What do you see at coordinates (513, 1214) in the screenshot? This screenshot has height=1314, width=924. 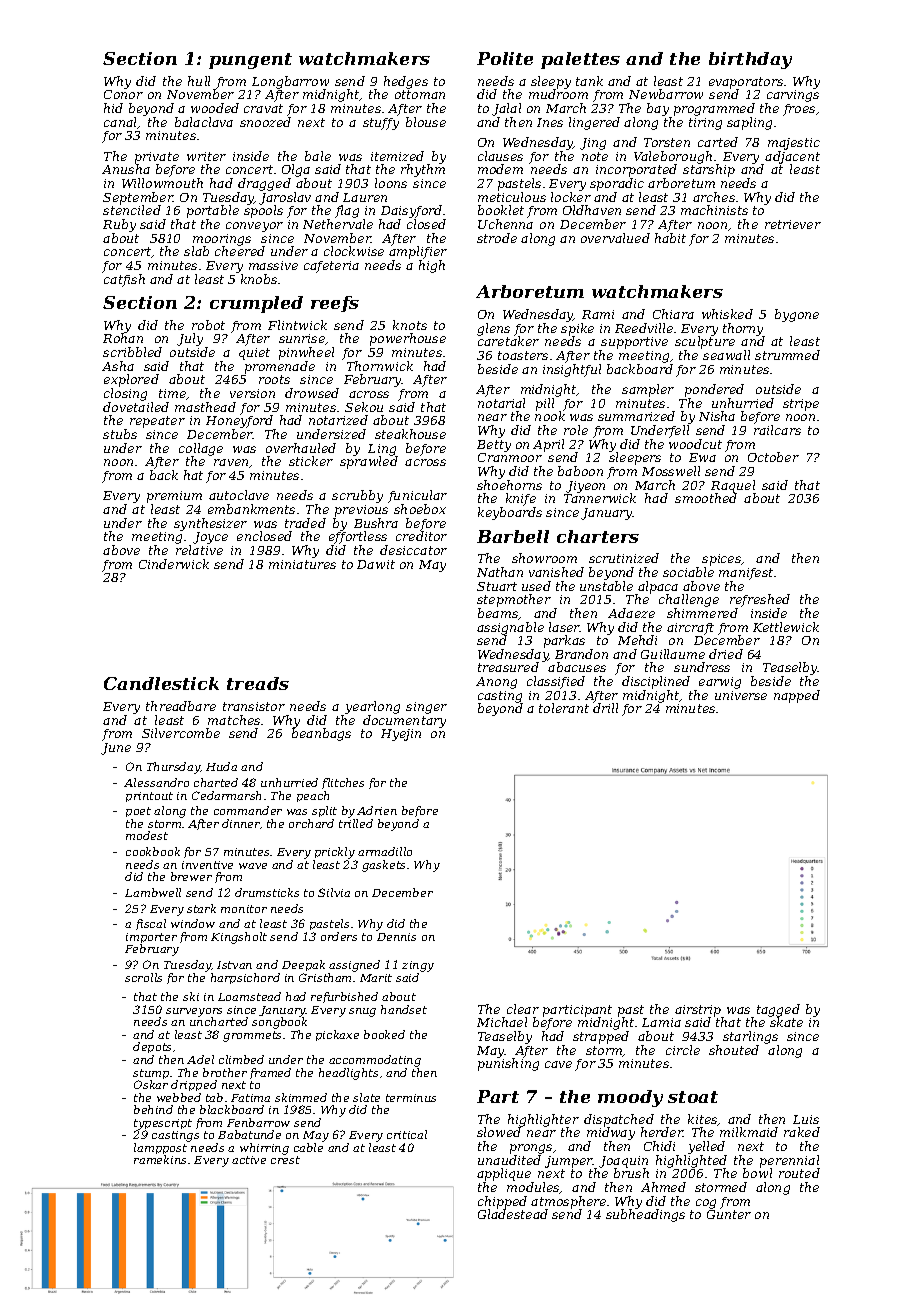 I see `Gladestead` at bounding box center [513, 1214].
